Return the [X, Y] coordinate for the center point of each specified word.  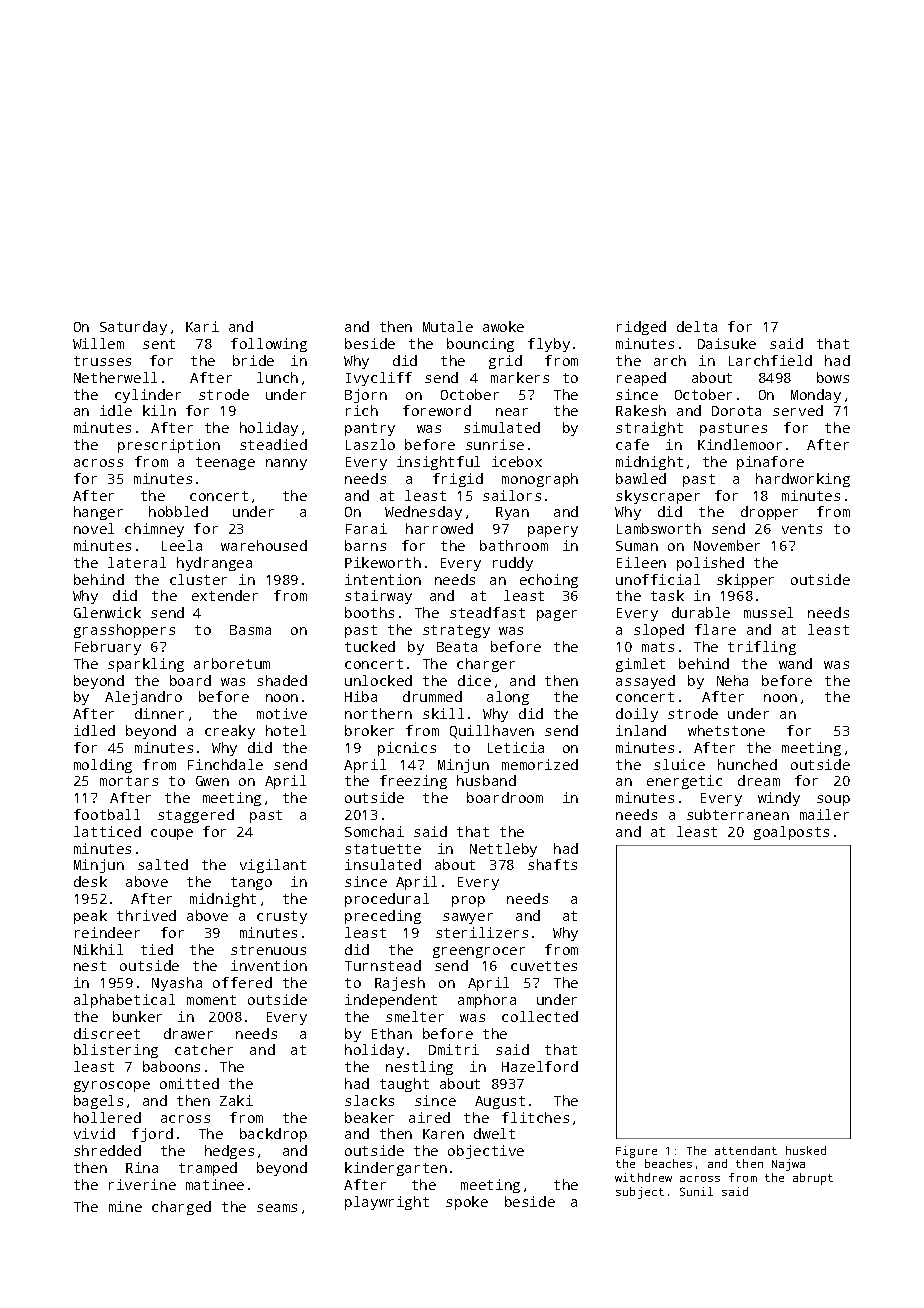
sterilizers [482, 932]
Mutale [448, 326]
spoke [467, 1203]
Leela [182, 545]
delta [697, 326]
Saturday [133, 328]
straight [649, 429]
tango [251, 883]
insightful [438, 463]
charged [181, 1208]
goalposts [791, 833]
